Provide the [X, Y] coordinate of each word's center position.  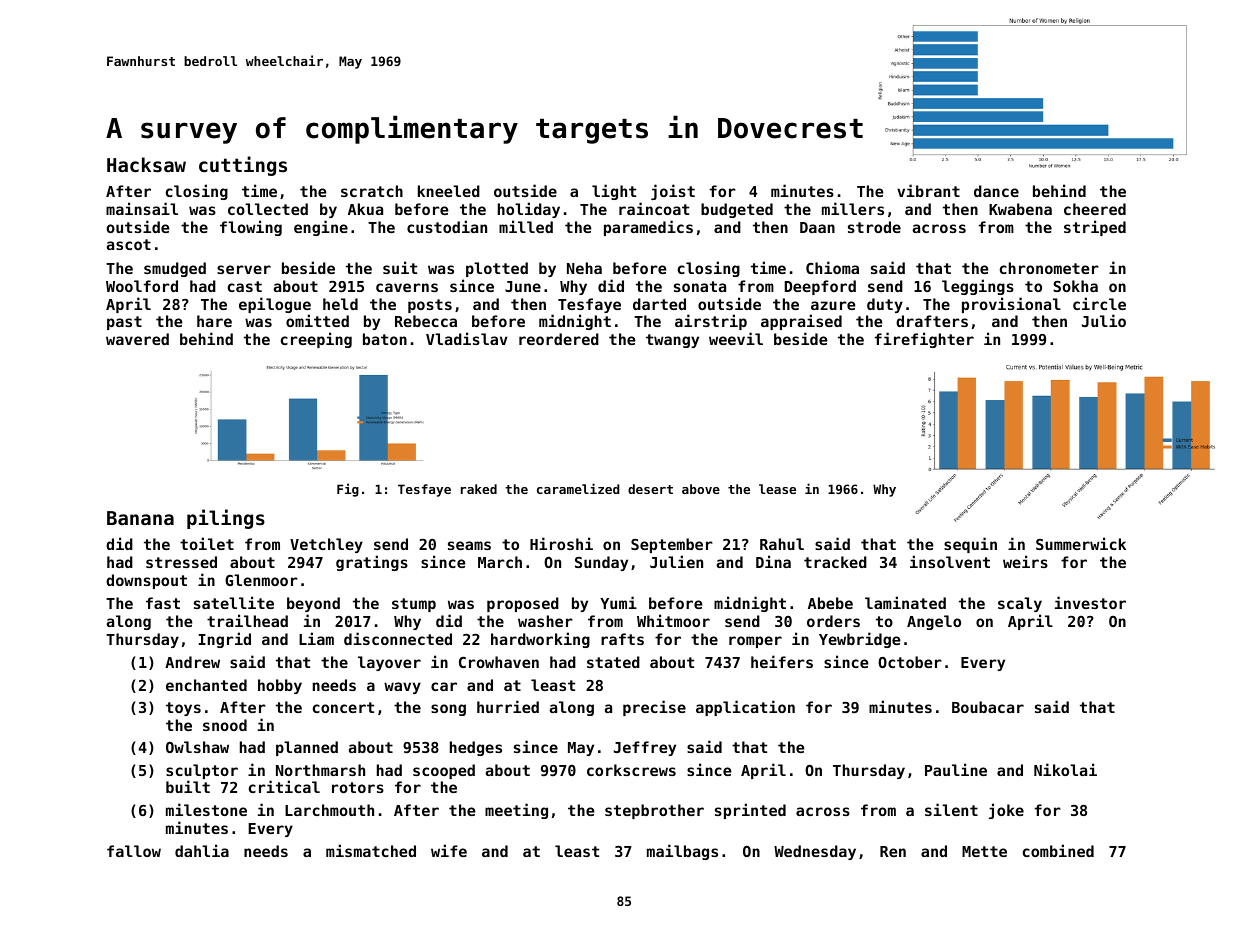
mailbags [682, 852]
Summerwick [1081, 543]
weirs [1025, 561]
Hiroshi [561, 543]
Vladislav [467, 338]
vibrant [928, 190]
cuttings [243, 166]
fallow [134, 851]
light [614, 192]
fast [163, 603]
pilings [226, 519]
